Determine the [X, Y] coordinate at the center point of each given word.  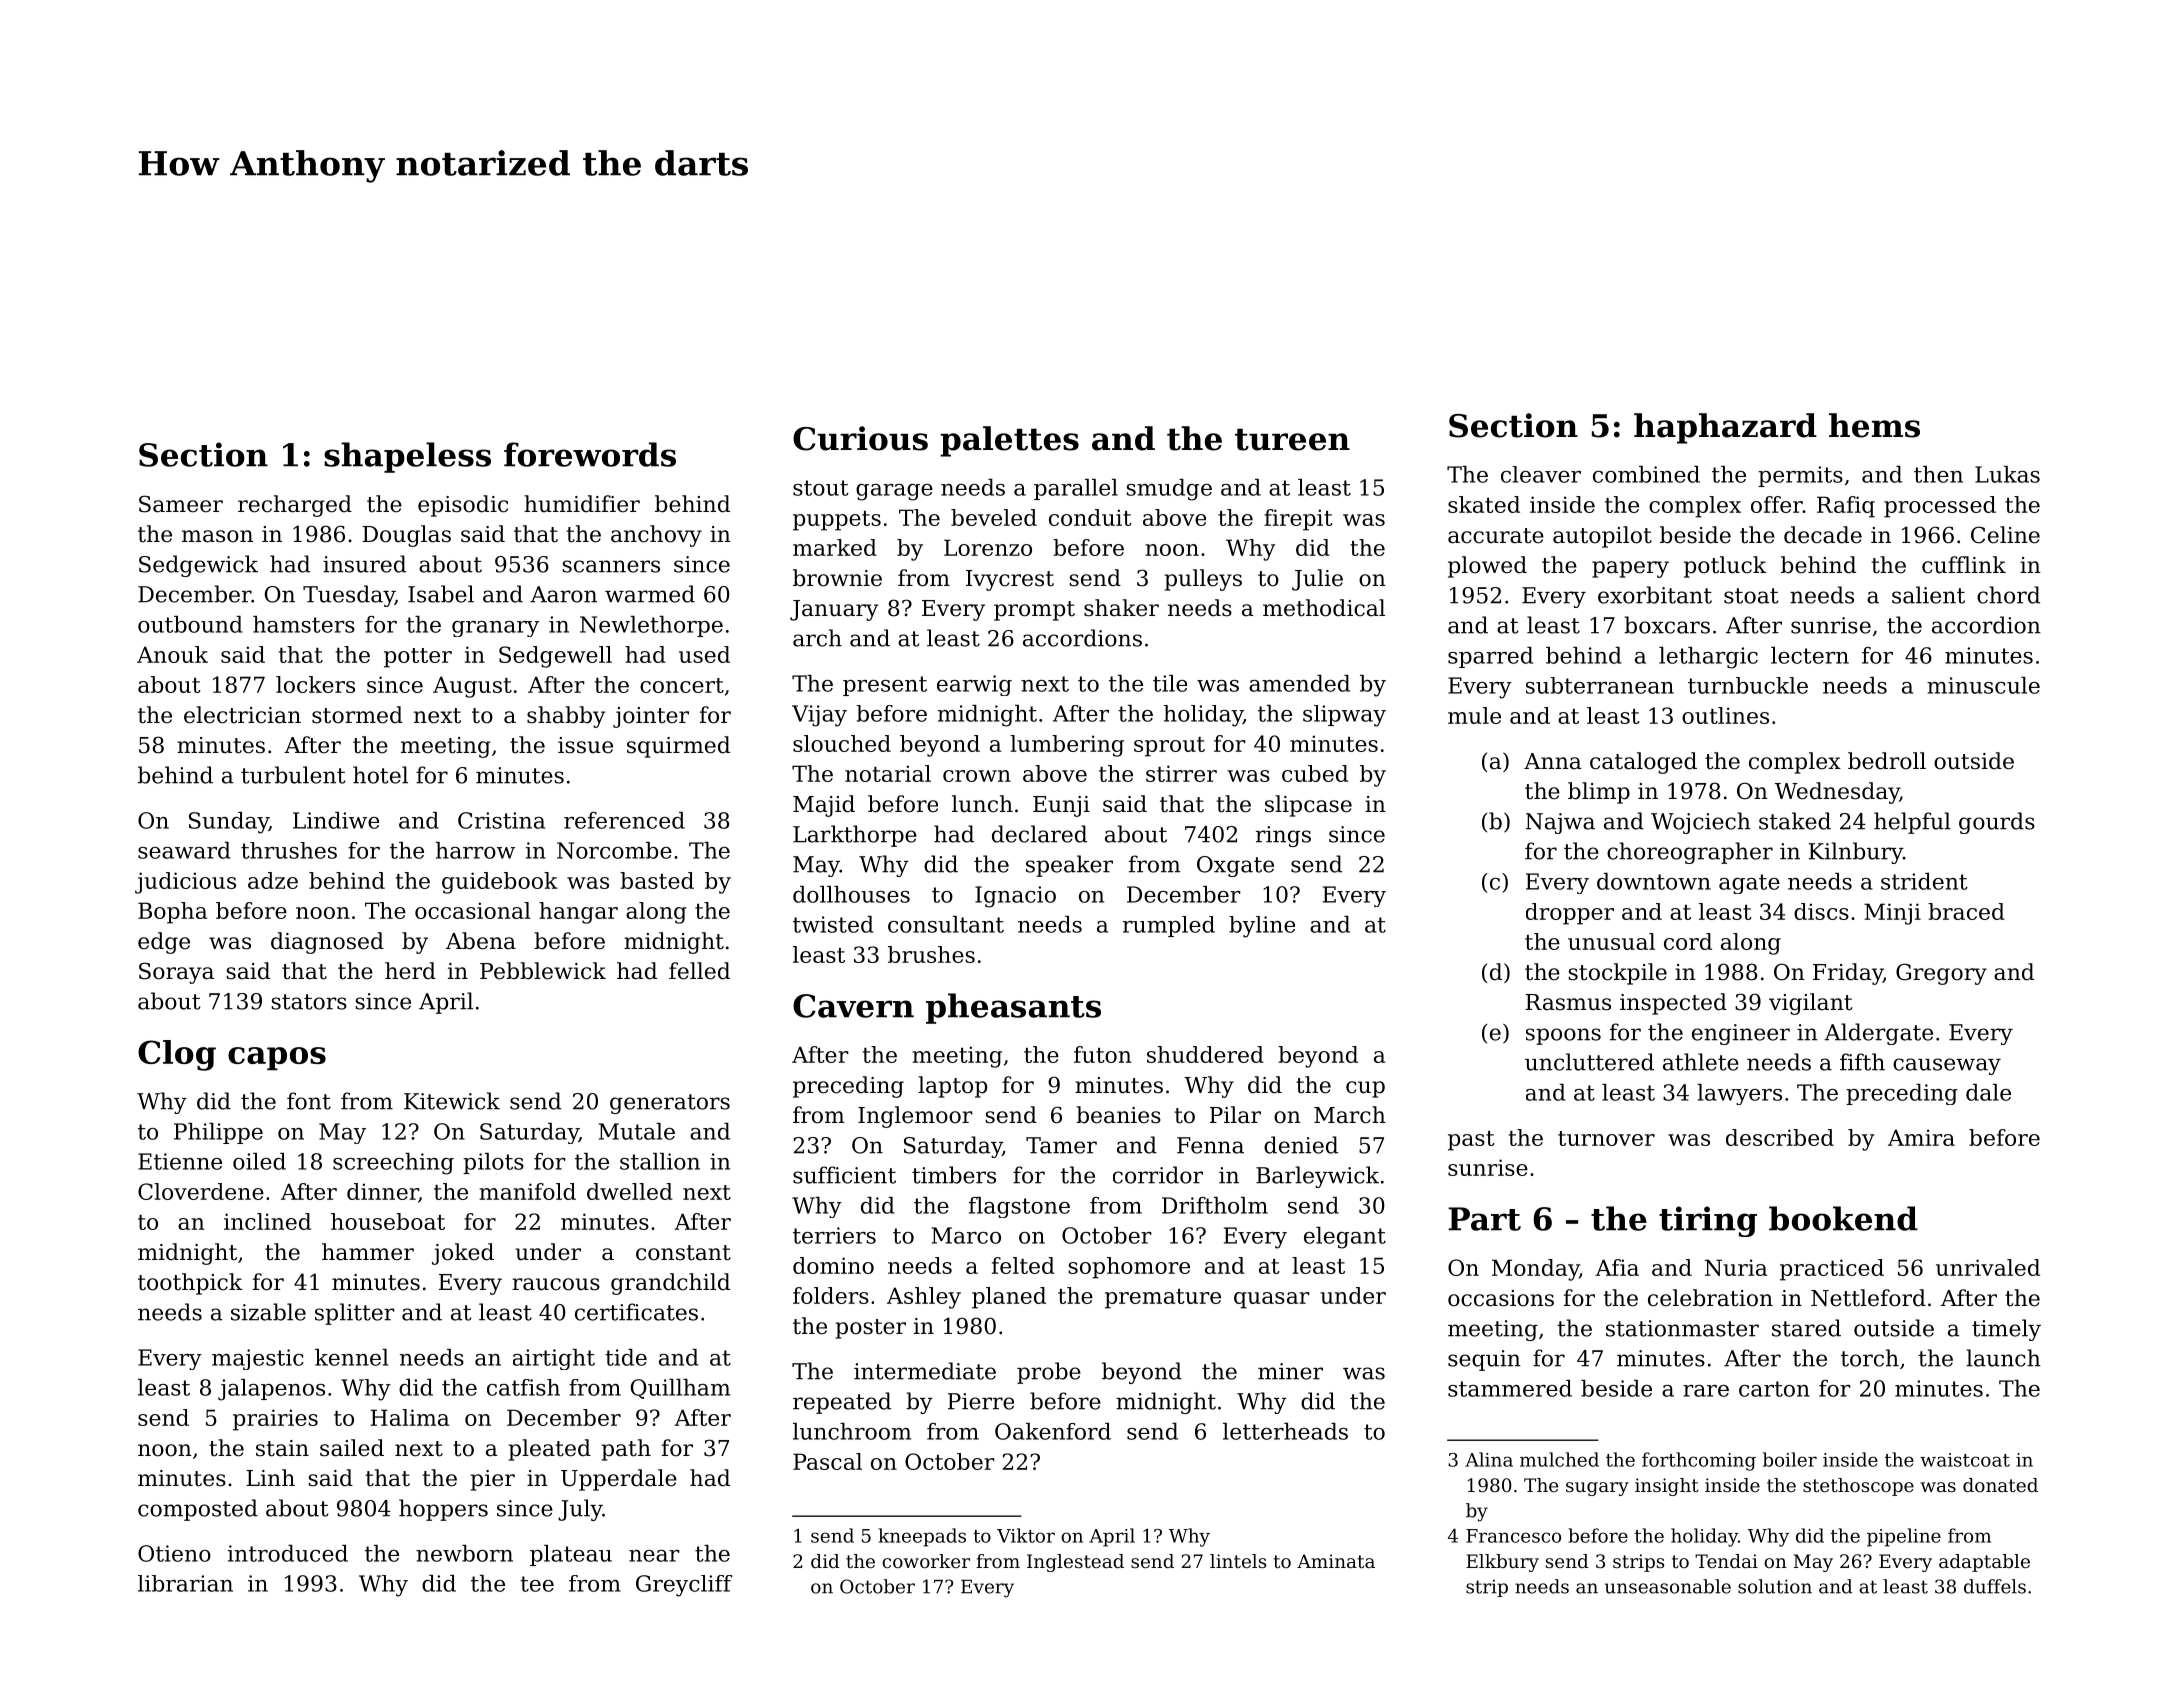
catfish [523, 1387]
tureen [1292, 439]
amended [1299, 683]
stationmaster [1682, 1328]
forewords [590, 454]
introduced [288, 1553]
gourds [1997, 823]
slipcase [1308, 806]
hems [1874, 425]
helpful [1912, 823]
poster [870, 1329]
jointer [651, 717]
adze [273, 880]
